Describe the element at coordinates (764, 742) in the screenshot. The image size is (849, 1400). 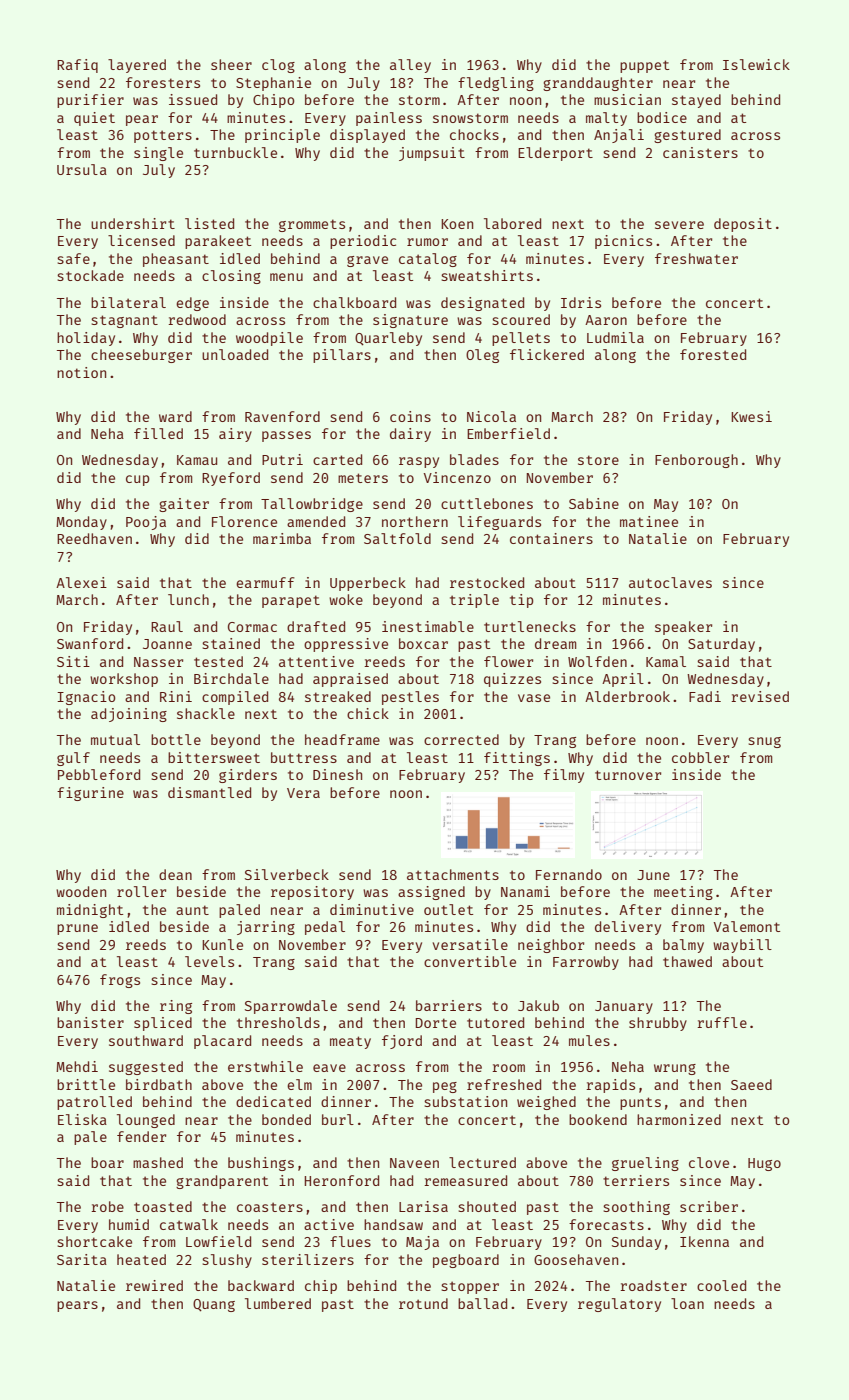
I see `snug` at that location.
